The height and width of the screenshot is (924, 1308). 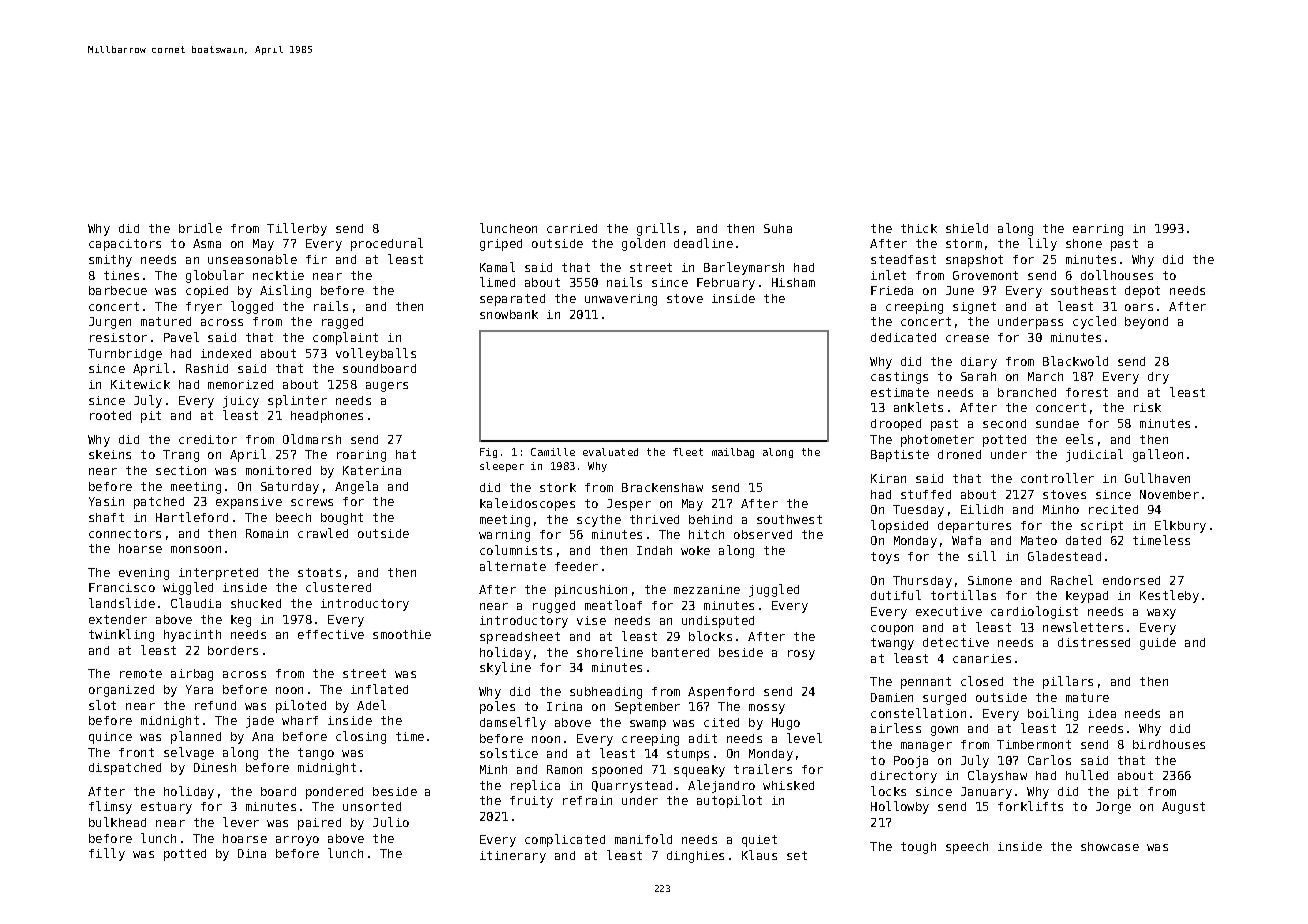 I want to click on guide, so click(x=1158, y=644).
